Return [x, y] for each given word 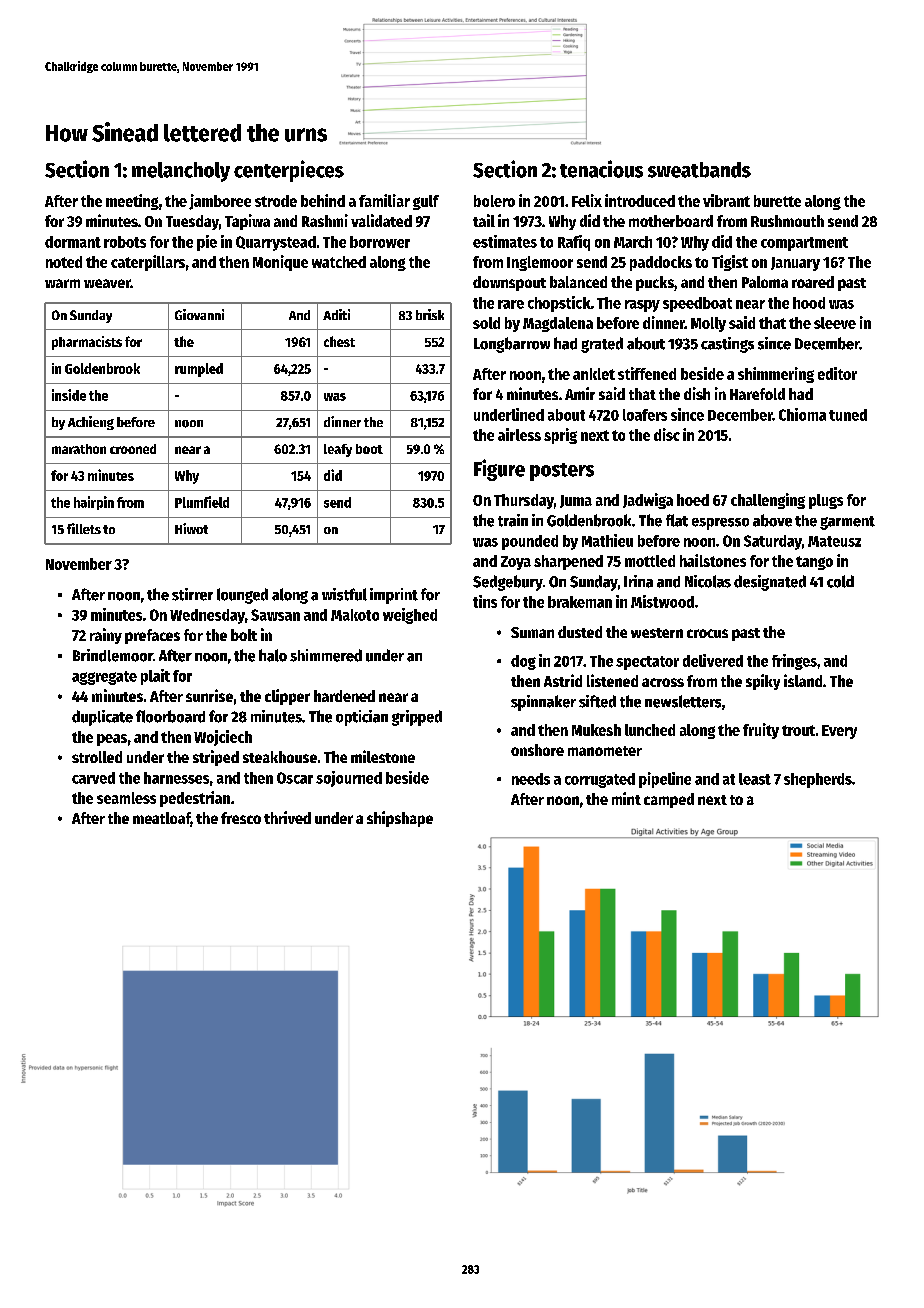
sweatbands [699, 170]
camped [669, 800]
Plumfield [202, 502]
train [513, 520]
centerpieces [289, 171]
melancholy [181, 172]
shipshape [400, 819]
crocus [707, 633]
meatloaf [162, 819]
